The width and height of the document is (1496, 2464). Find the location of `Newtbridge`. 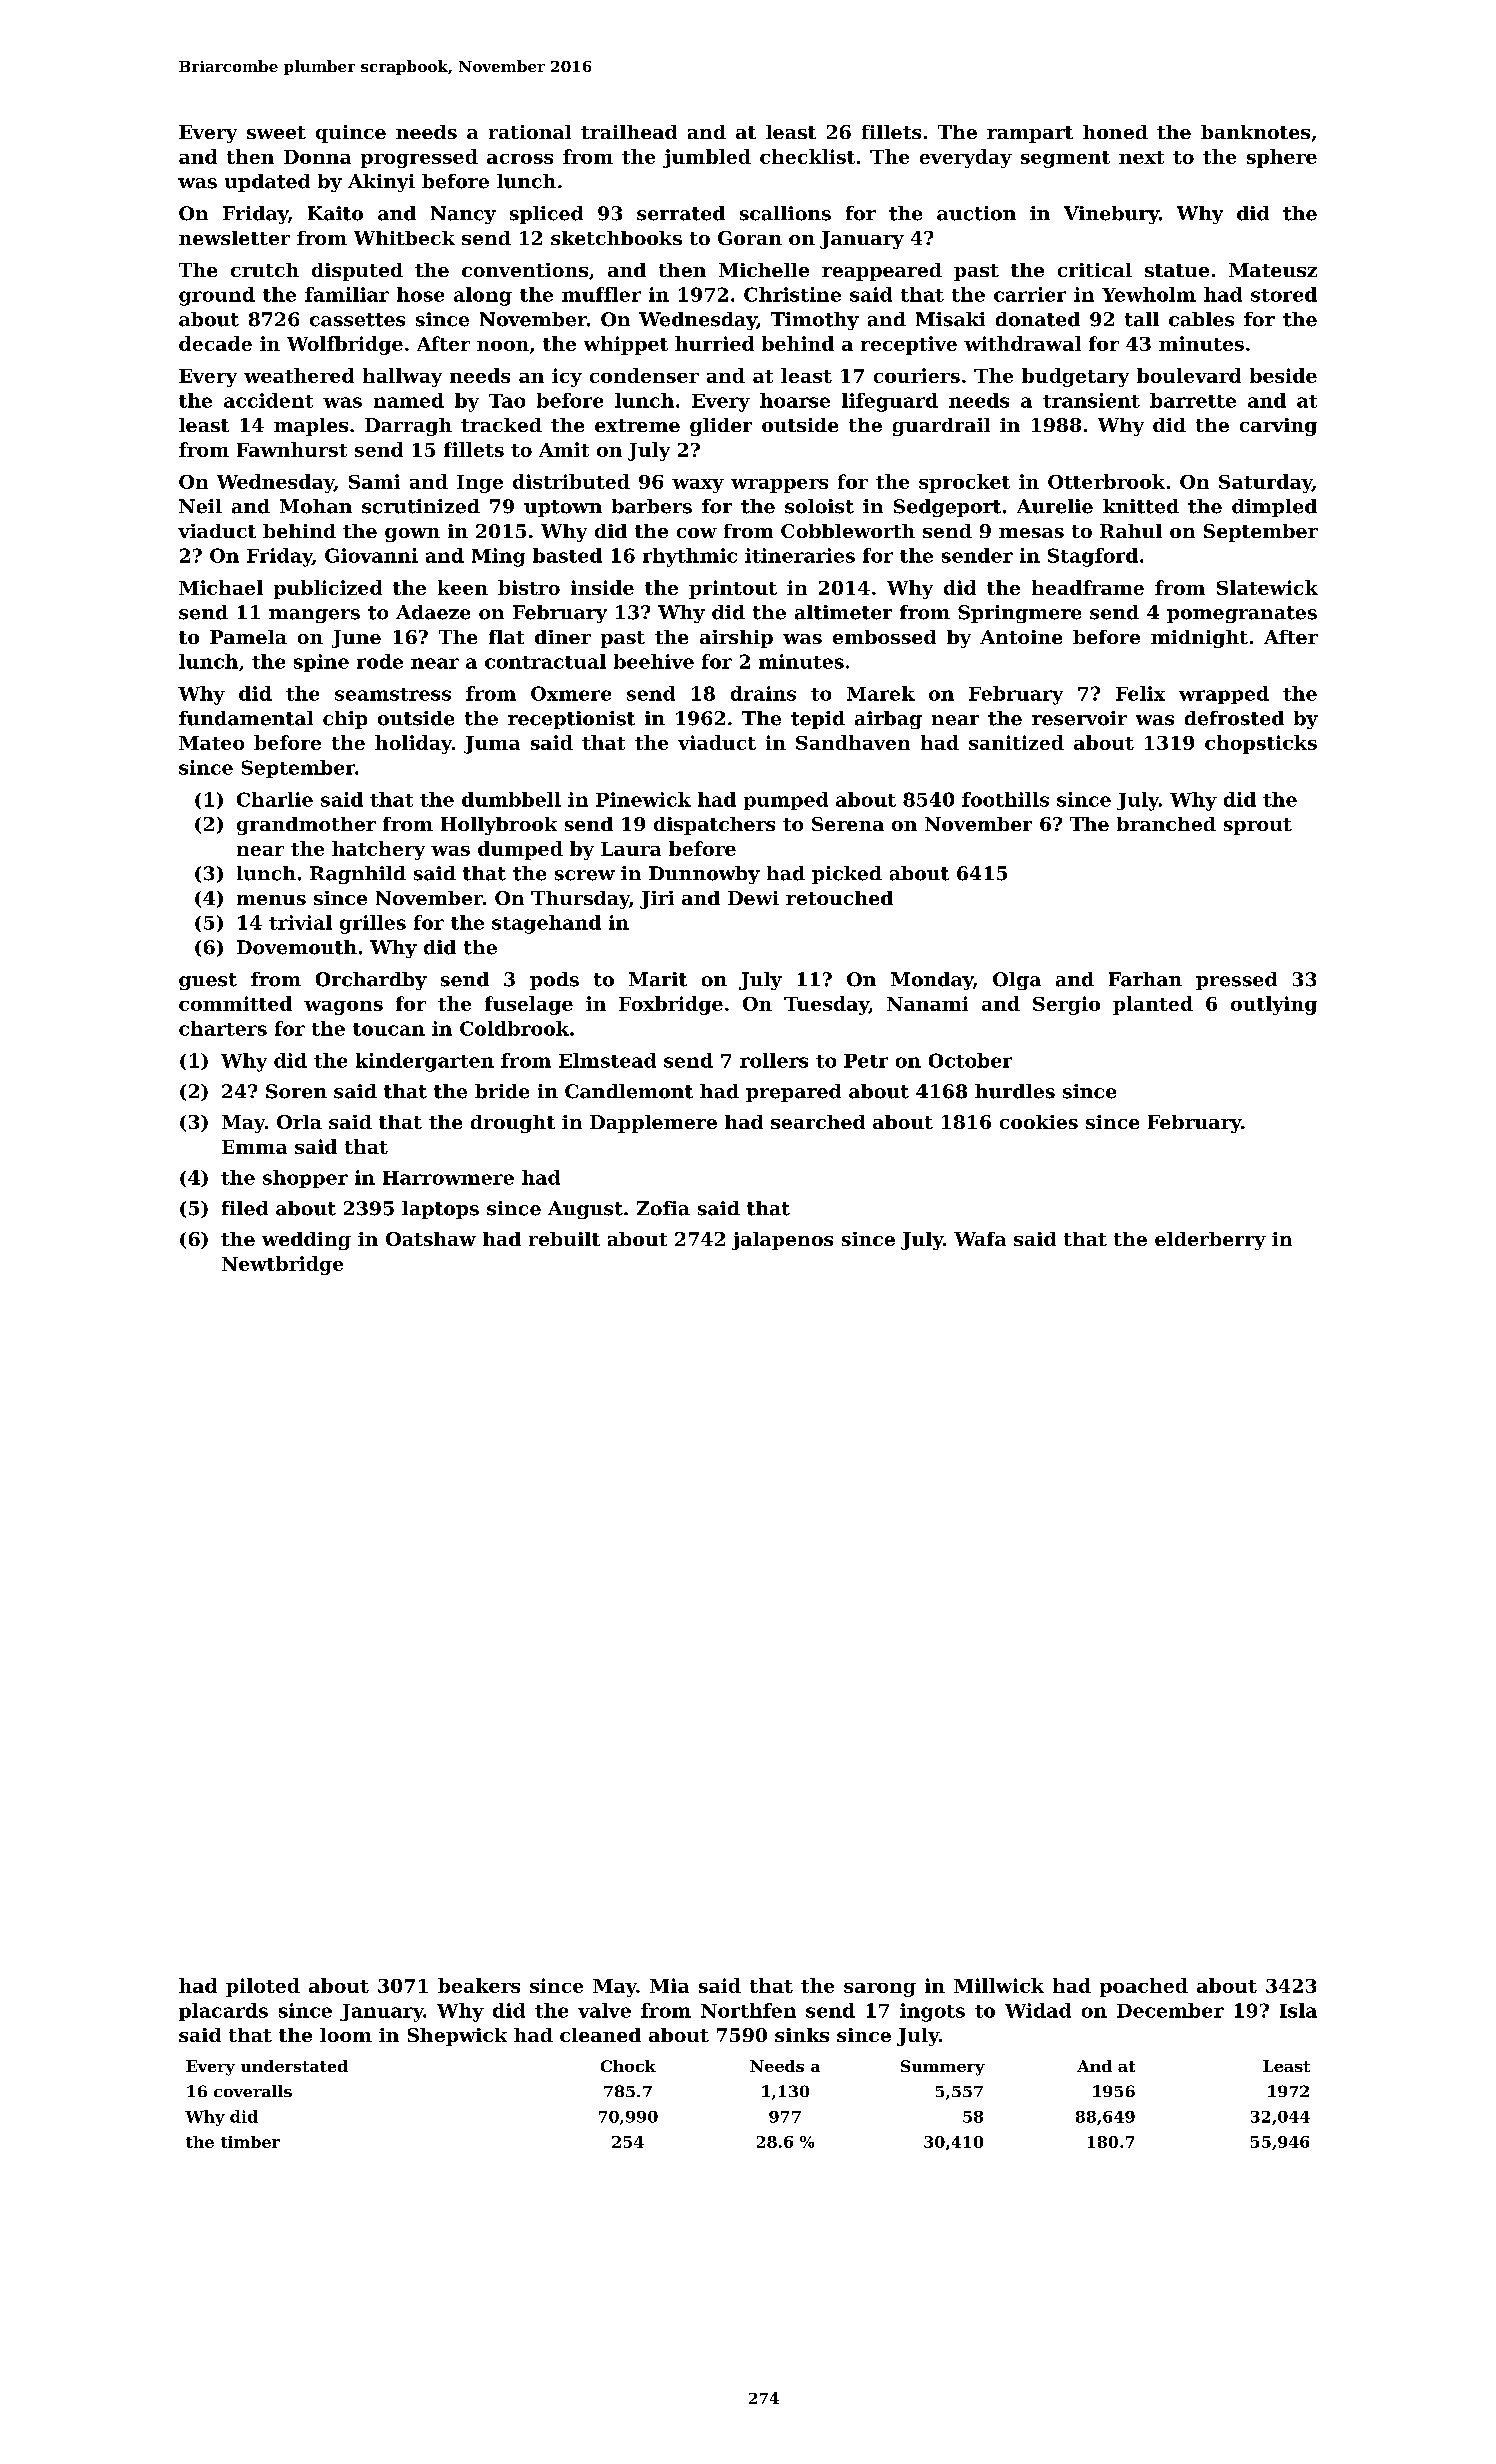

Newtbridge is located at coordinates (282, 1265).
